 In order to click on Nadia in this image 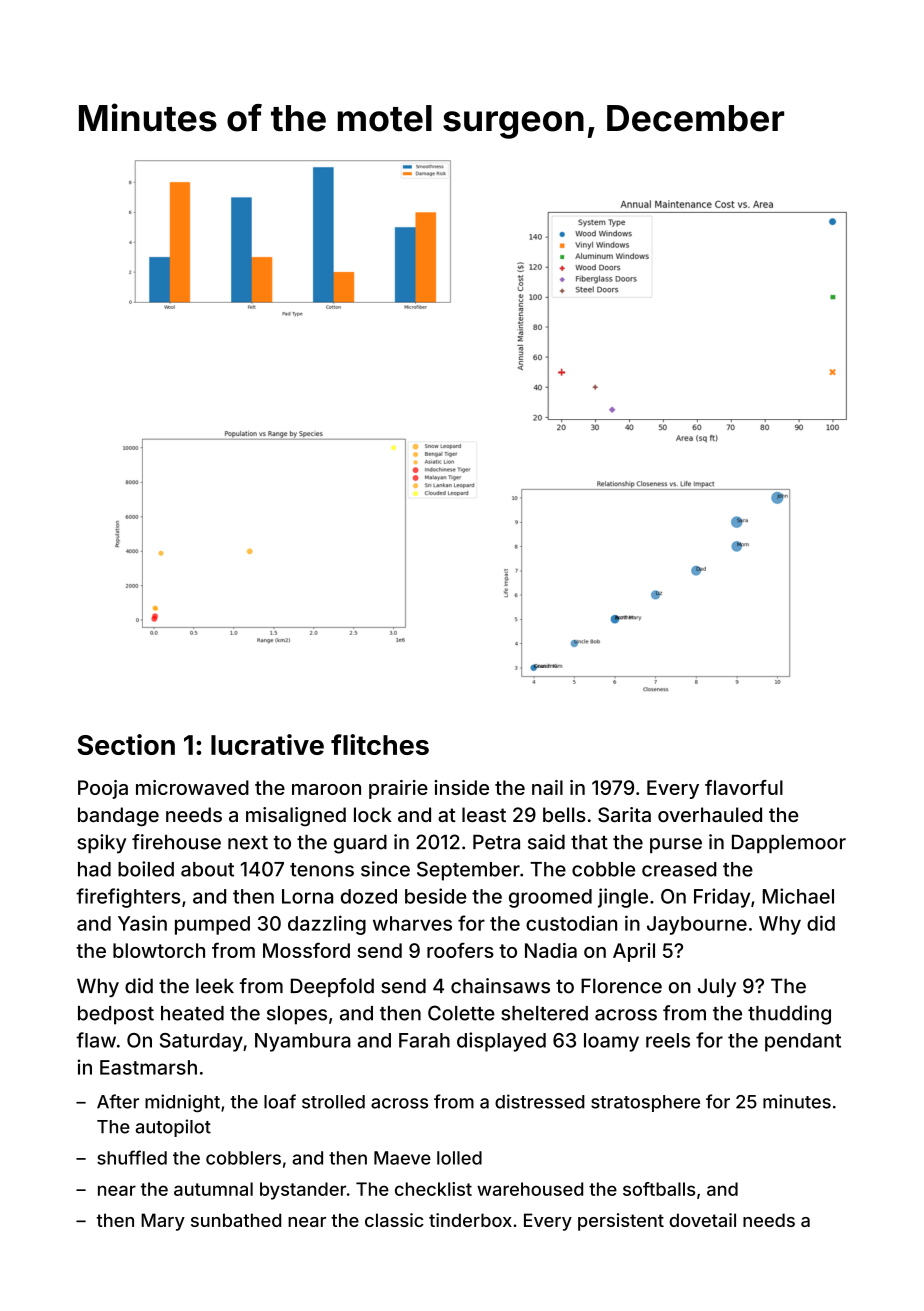, I will do `click(551, 950)`.
